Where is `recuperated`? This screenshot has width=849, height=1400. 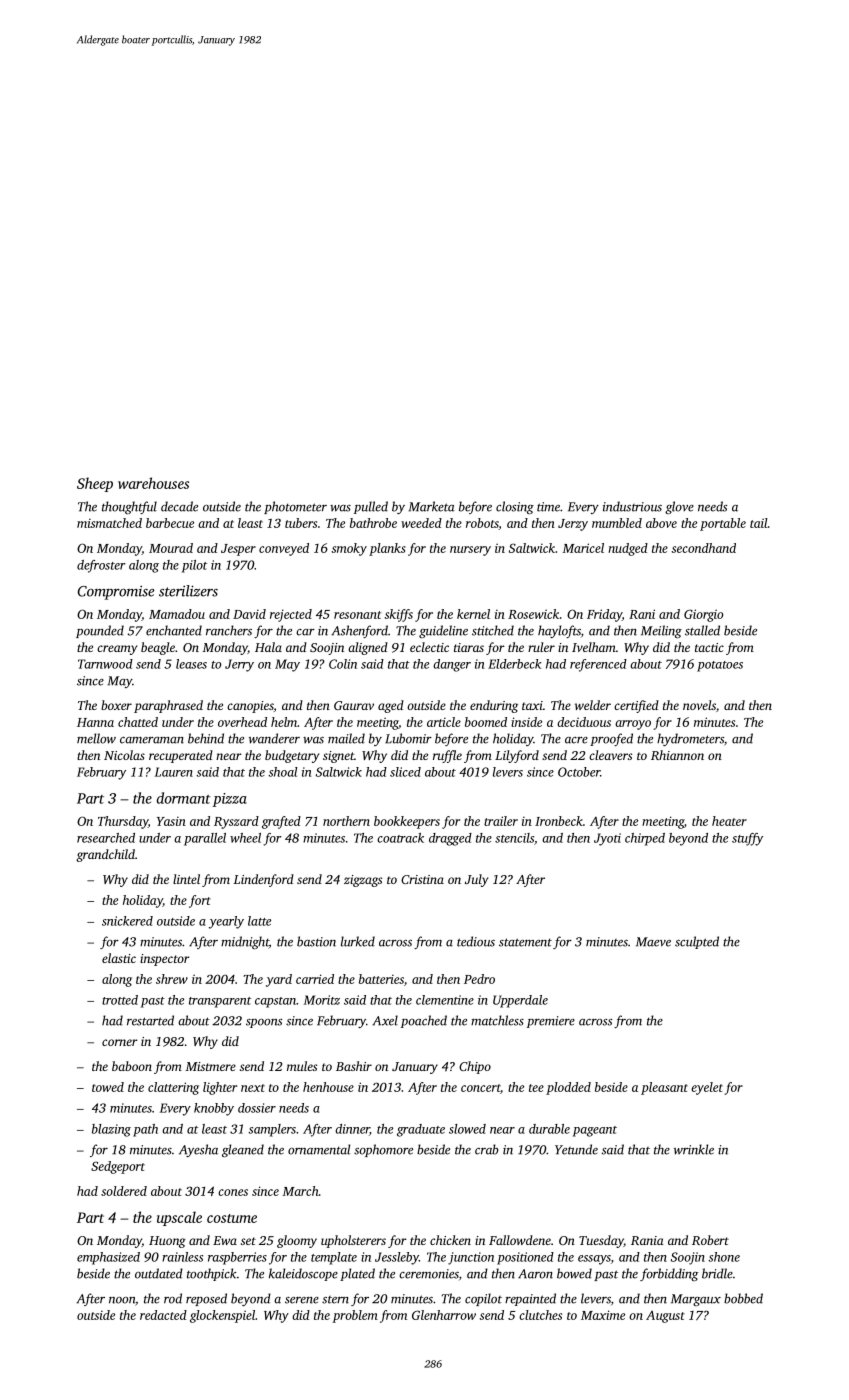
recuperated is located at coordinates (181, 756).
